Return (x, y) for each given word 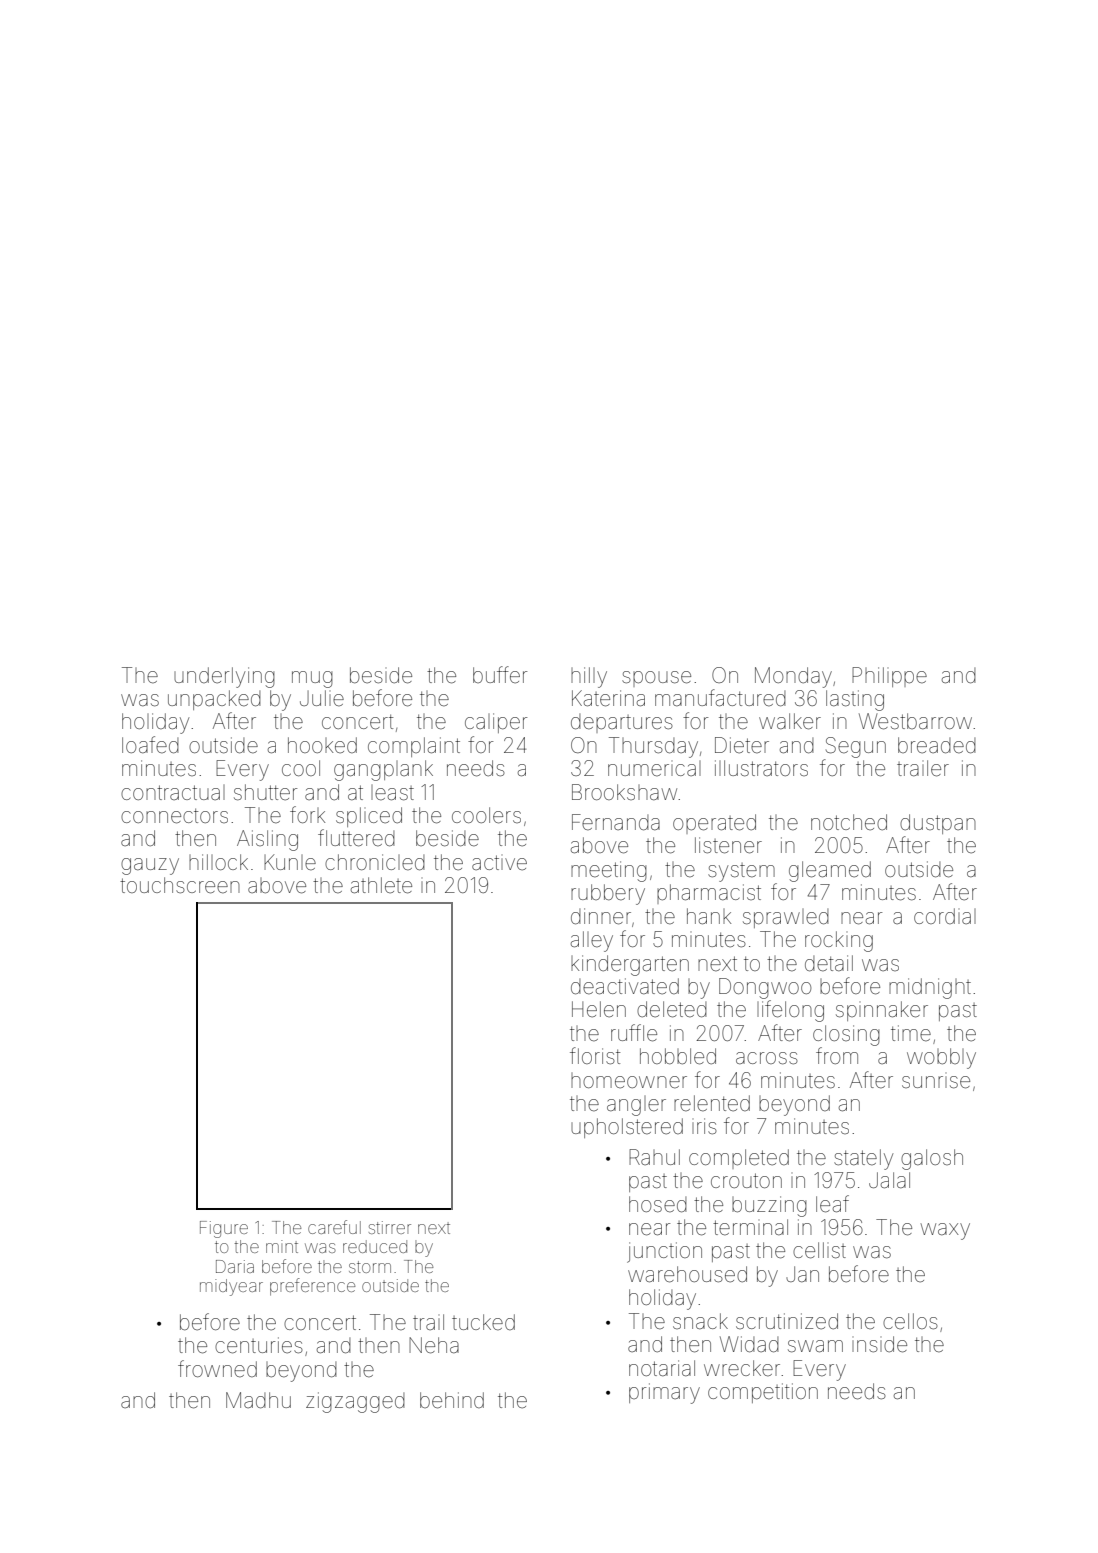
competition (763, 1393)
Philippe (889, 677)
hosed (658, 1204)
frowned (217, 1368)
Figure (224, 1229)
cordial (945, 916)
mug (312, 679)
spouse (656, 679)
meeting (609, 871)
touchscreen (180, 885)
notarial (662, 1368)
